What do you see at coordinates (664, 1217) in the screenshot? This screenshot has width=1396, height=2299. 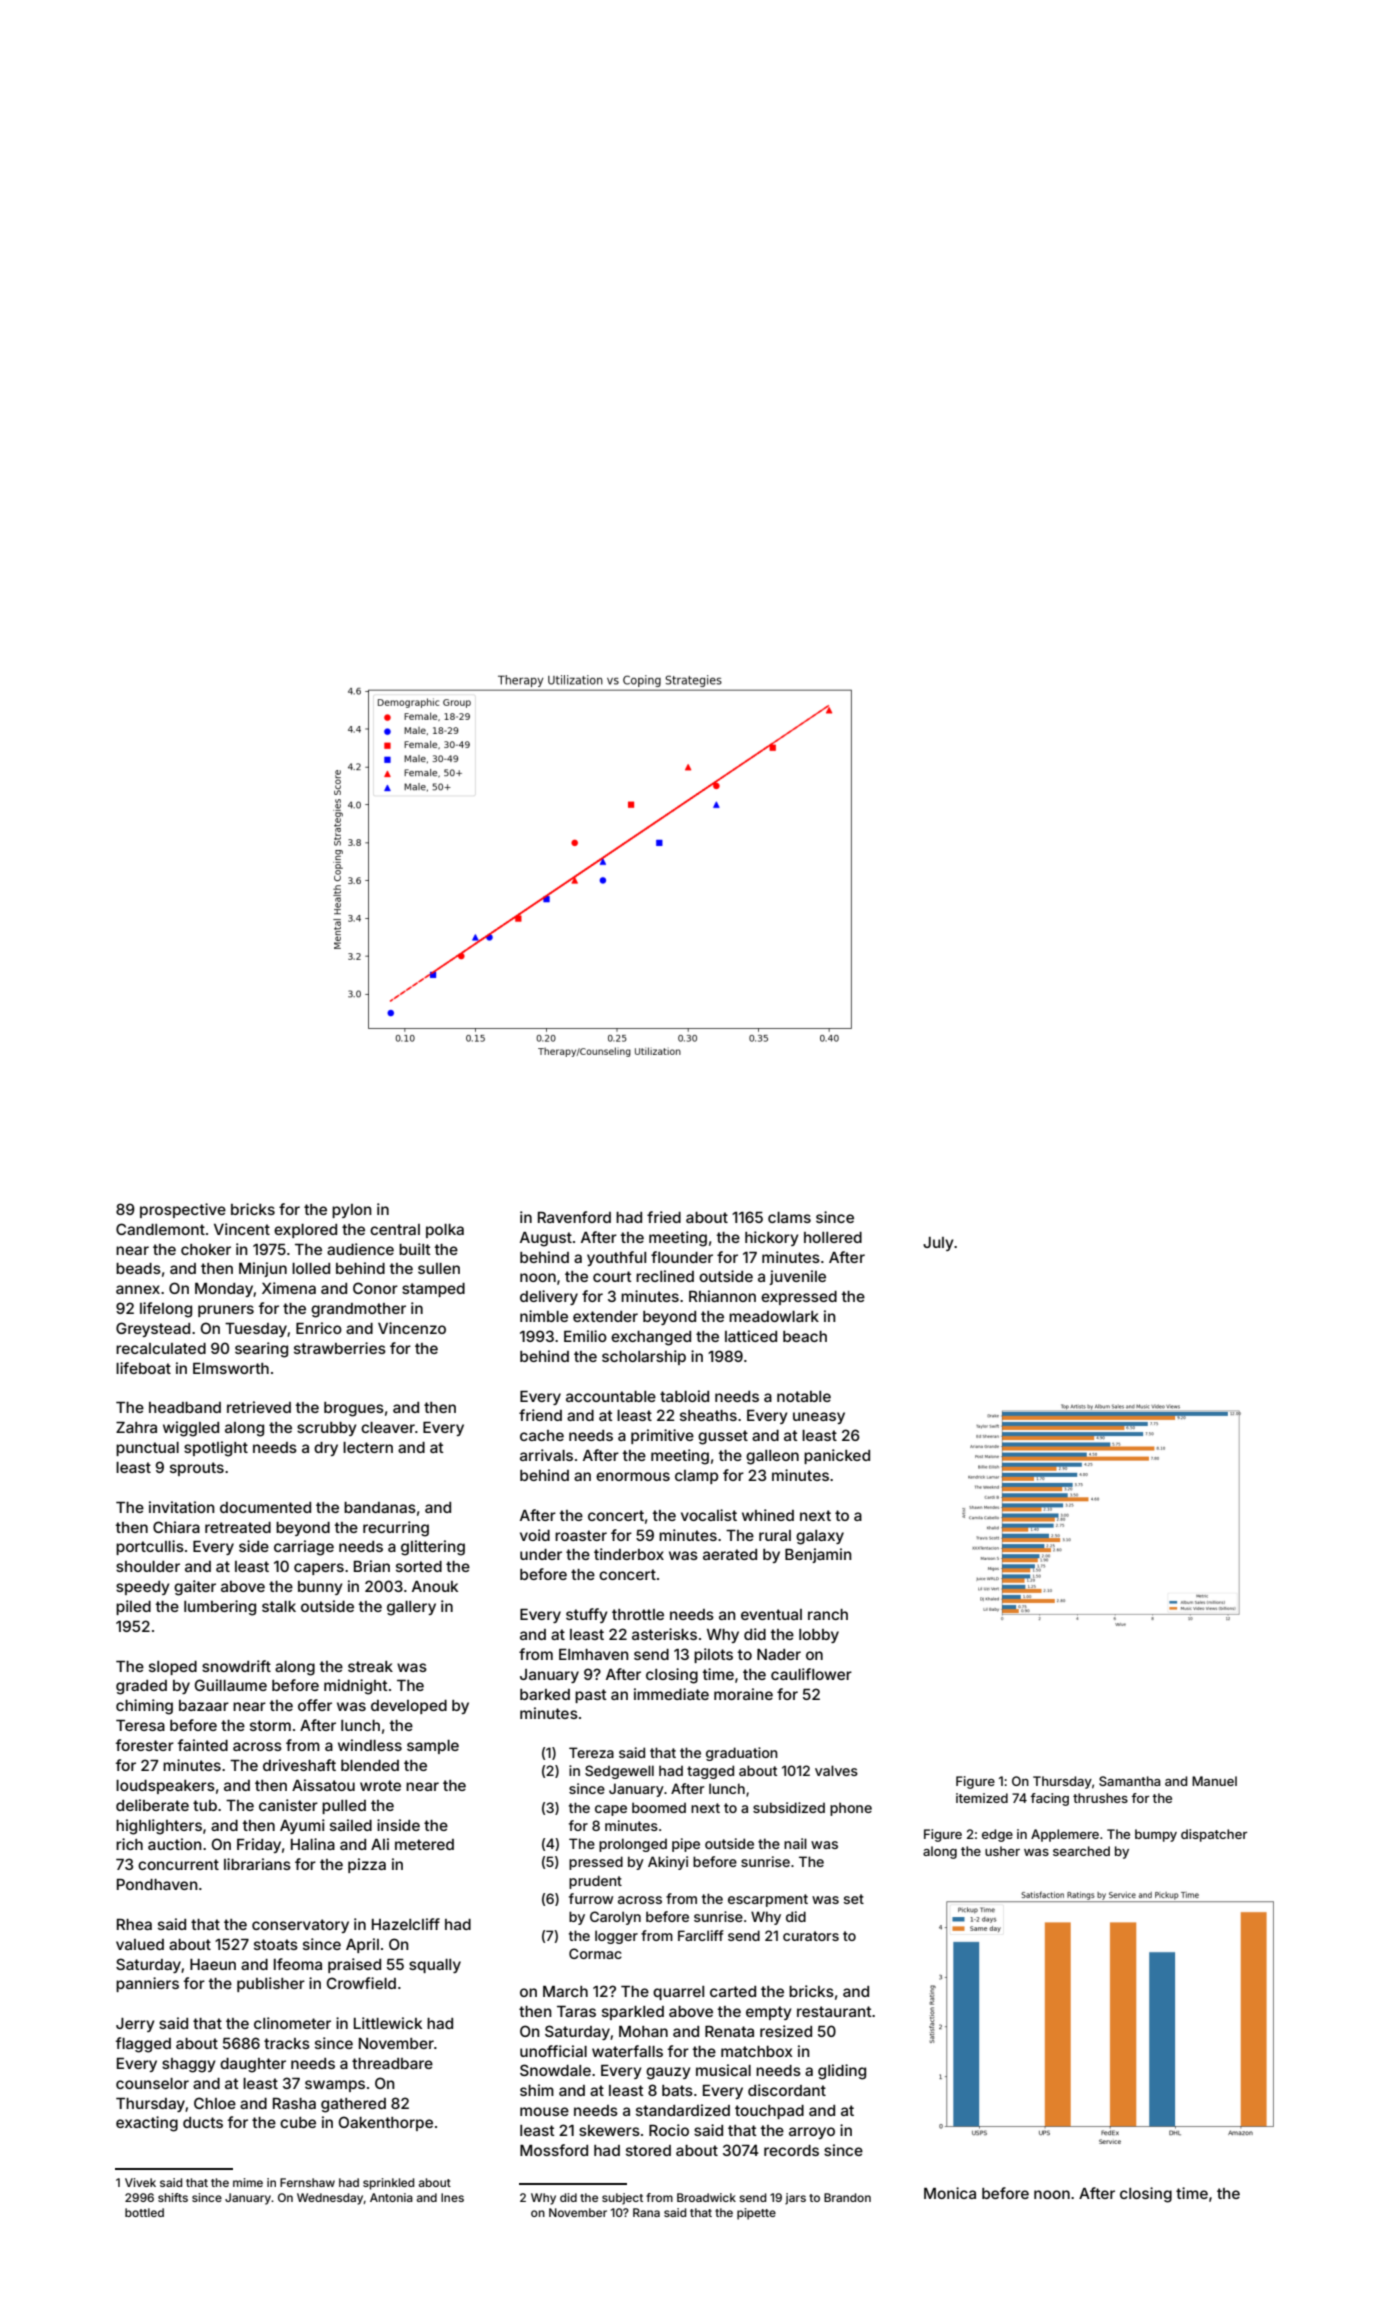 I see `fried` at bounding box center [664, 1217].
